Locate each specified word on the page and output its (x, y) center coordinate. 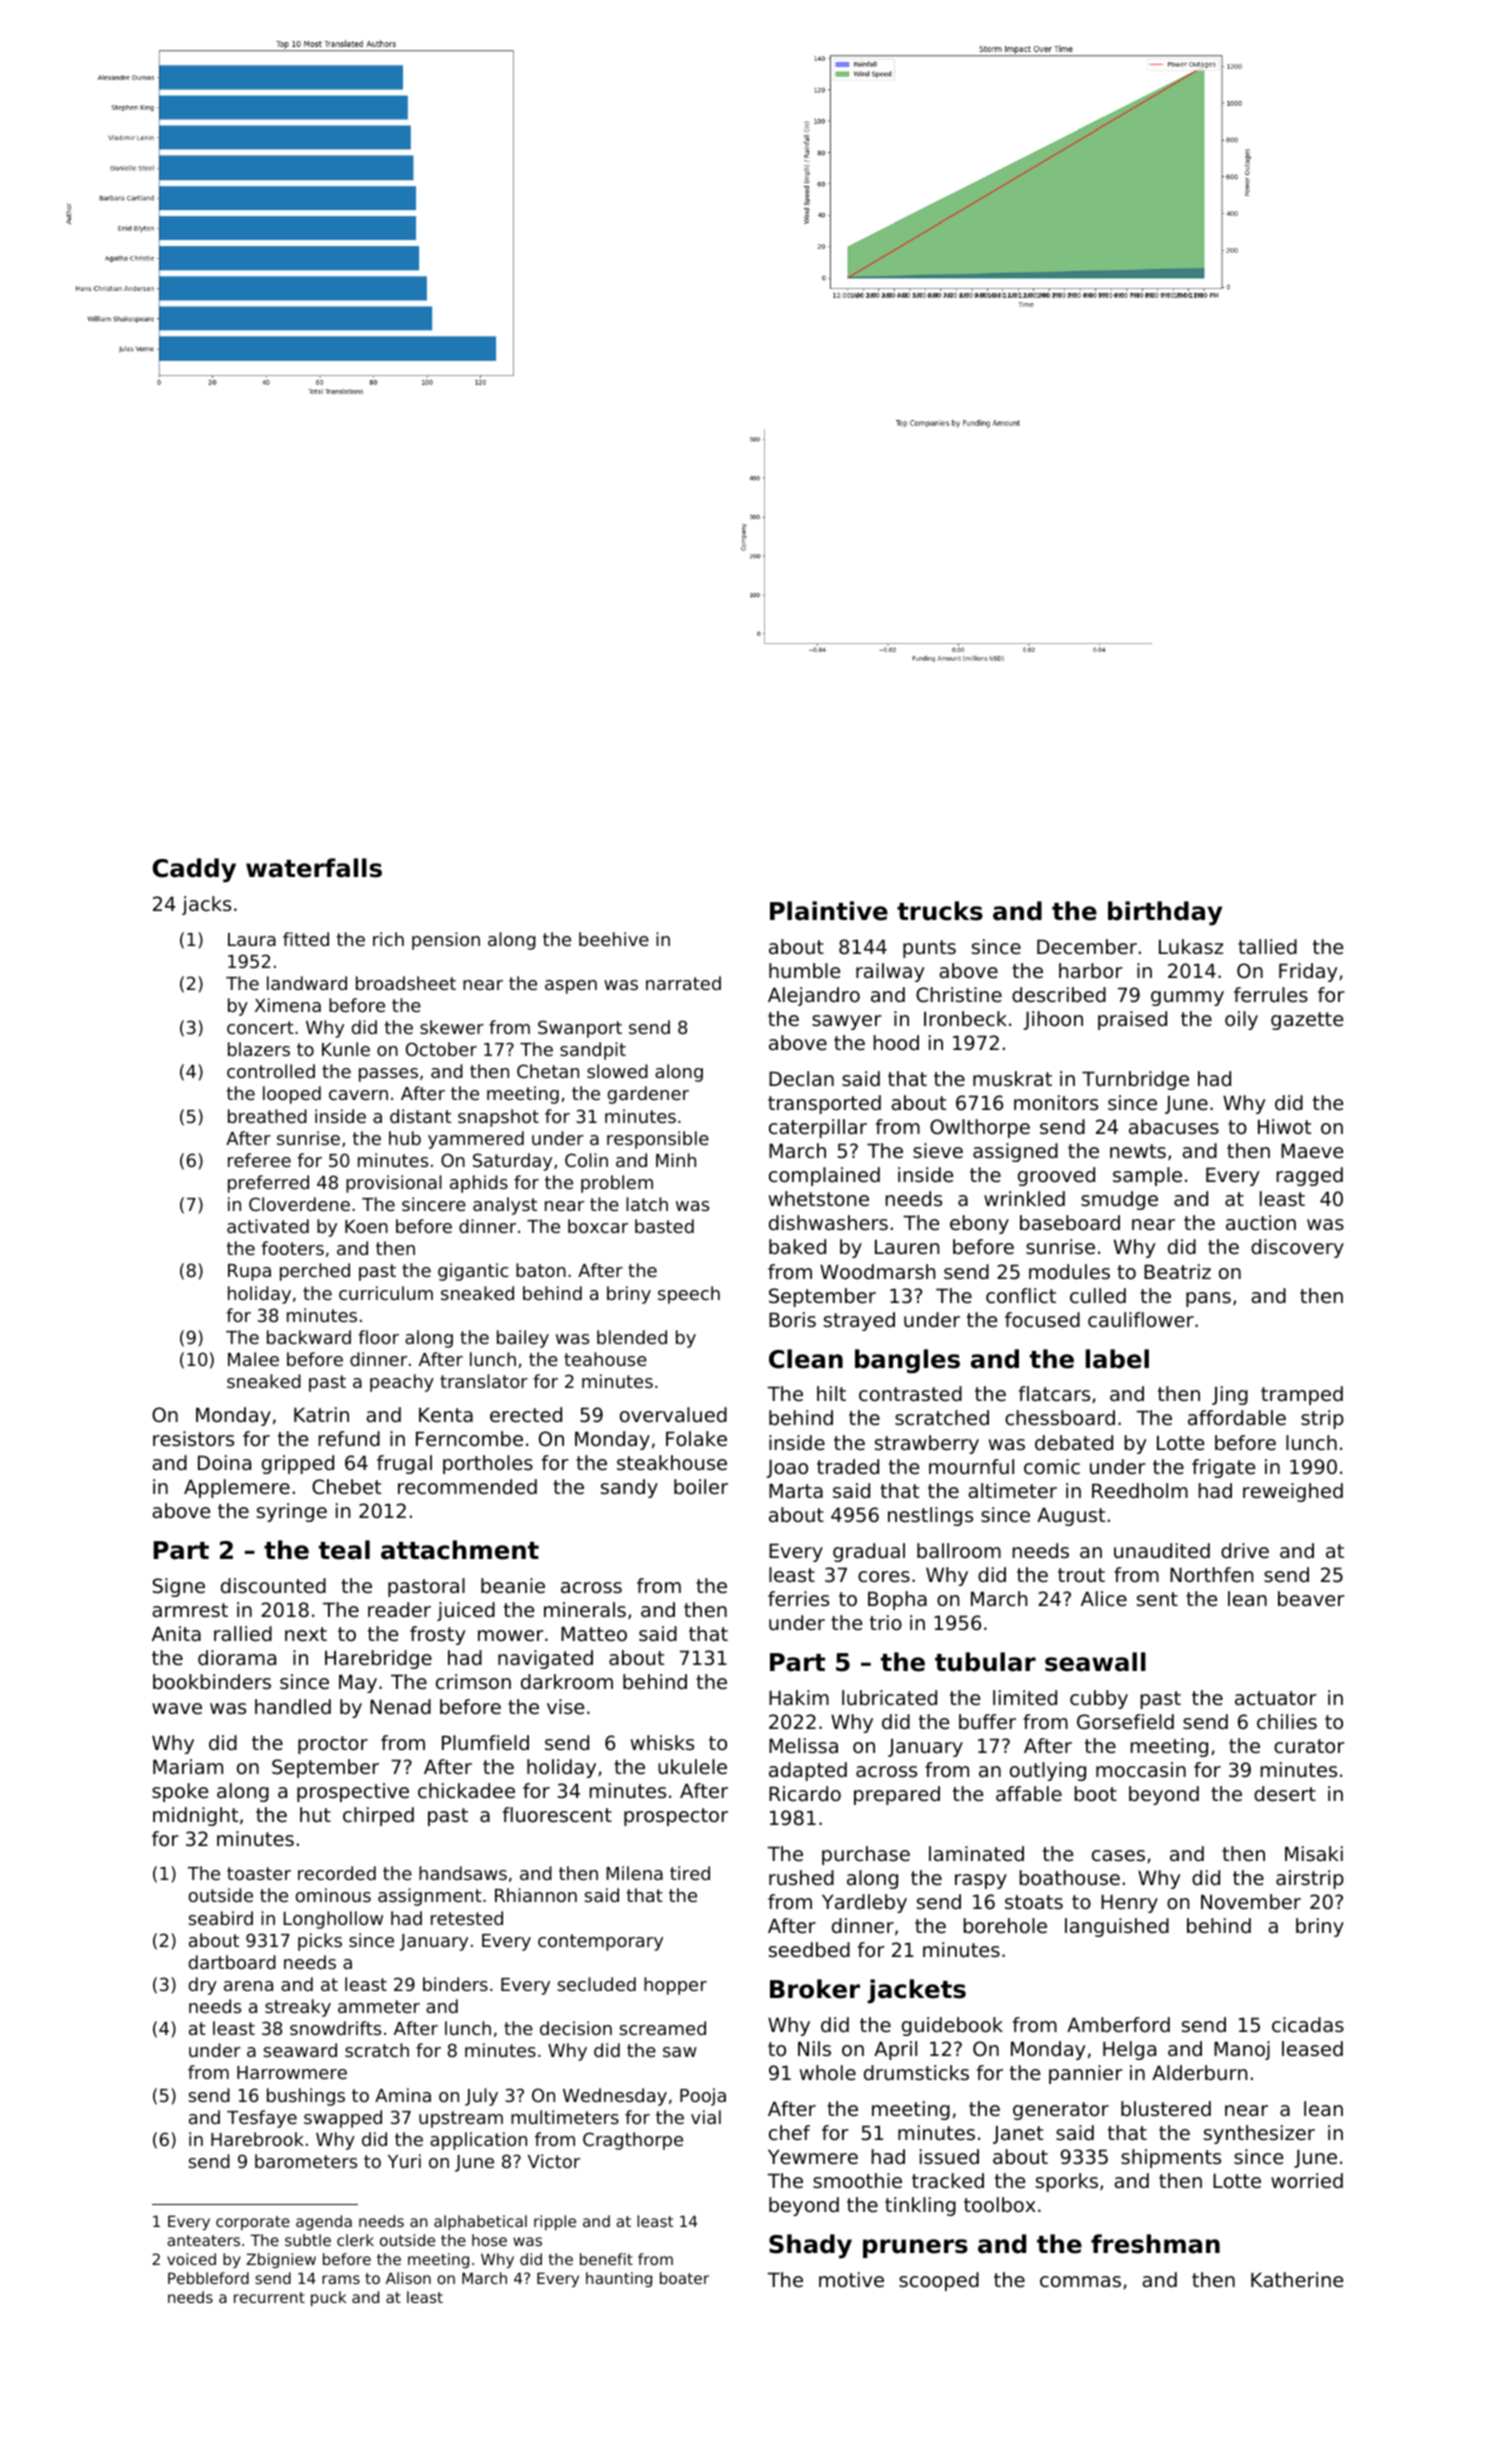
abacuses (1174, 1127)
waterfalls (314, 868)
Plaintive (829, 911)
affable (1029, 1794)
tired (690, 1873)
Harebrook (257, 2139)
